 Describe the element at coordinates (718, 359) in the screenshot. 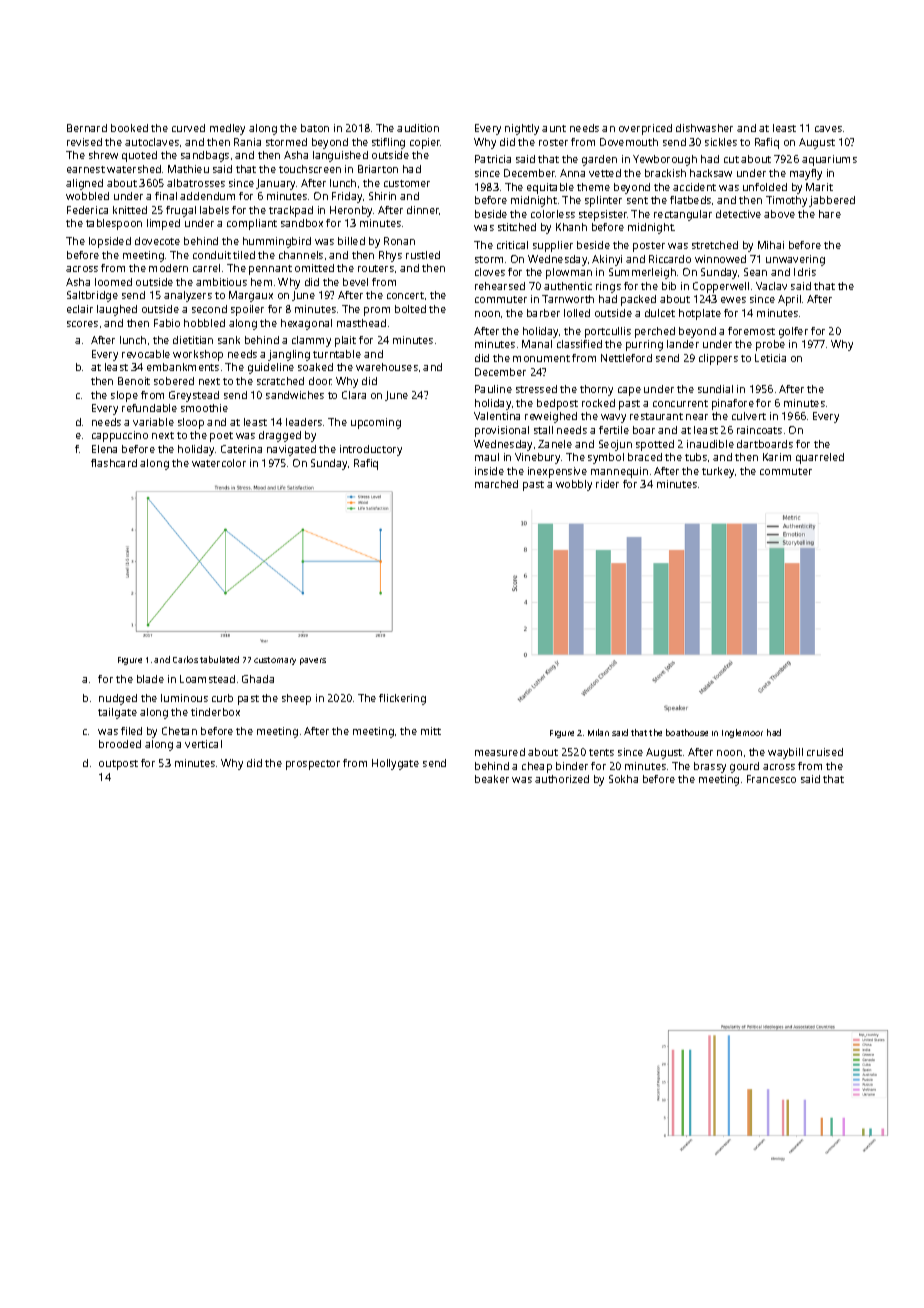

I see `clippers` at that location.
